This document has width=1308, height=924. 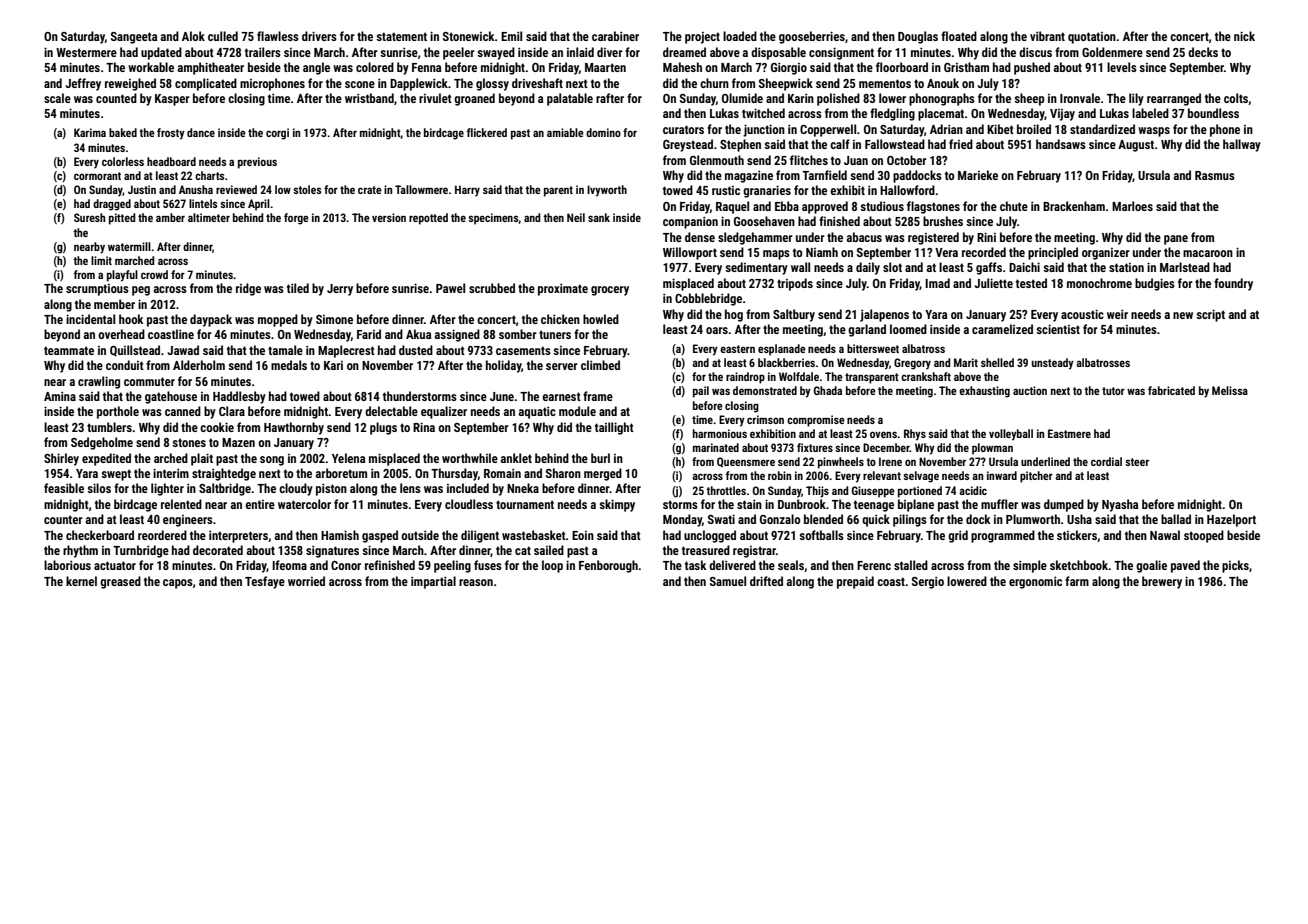 I want to click on impartial, so click(x=433, y=582).
